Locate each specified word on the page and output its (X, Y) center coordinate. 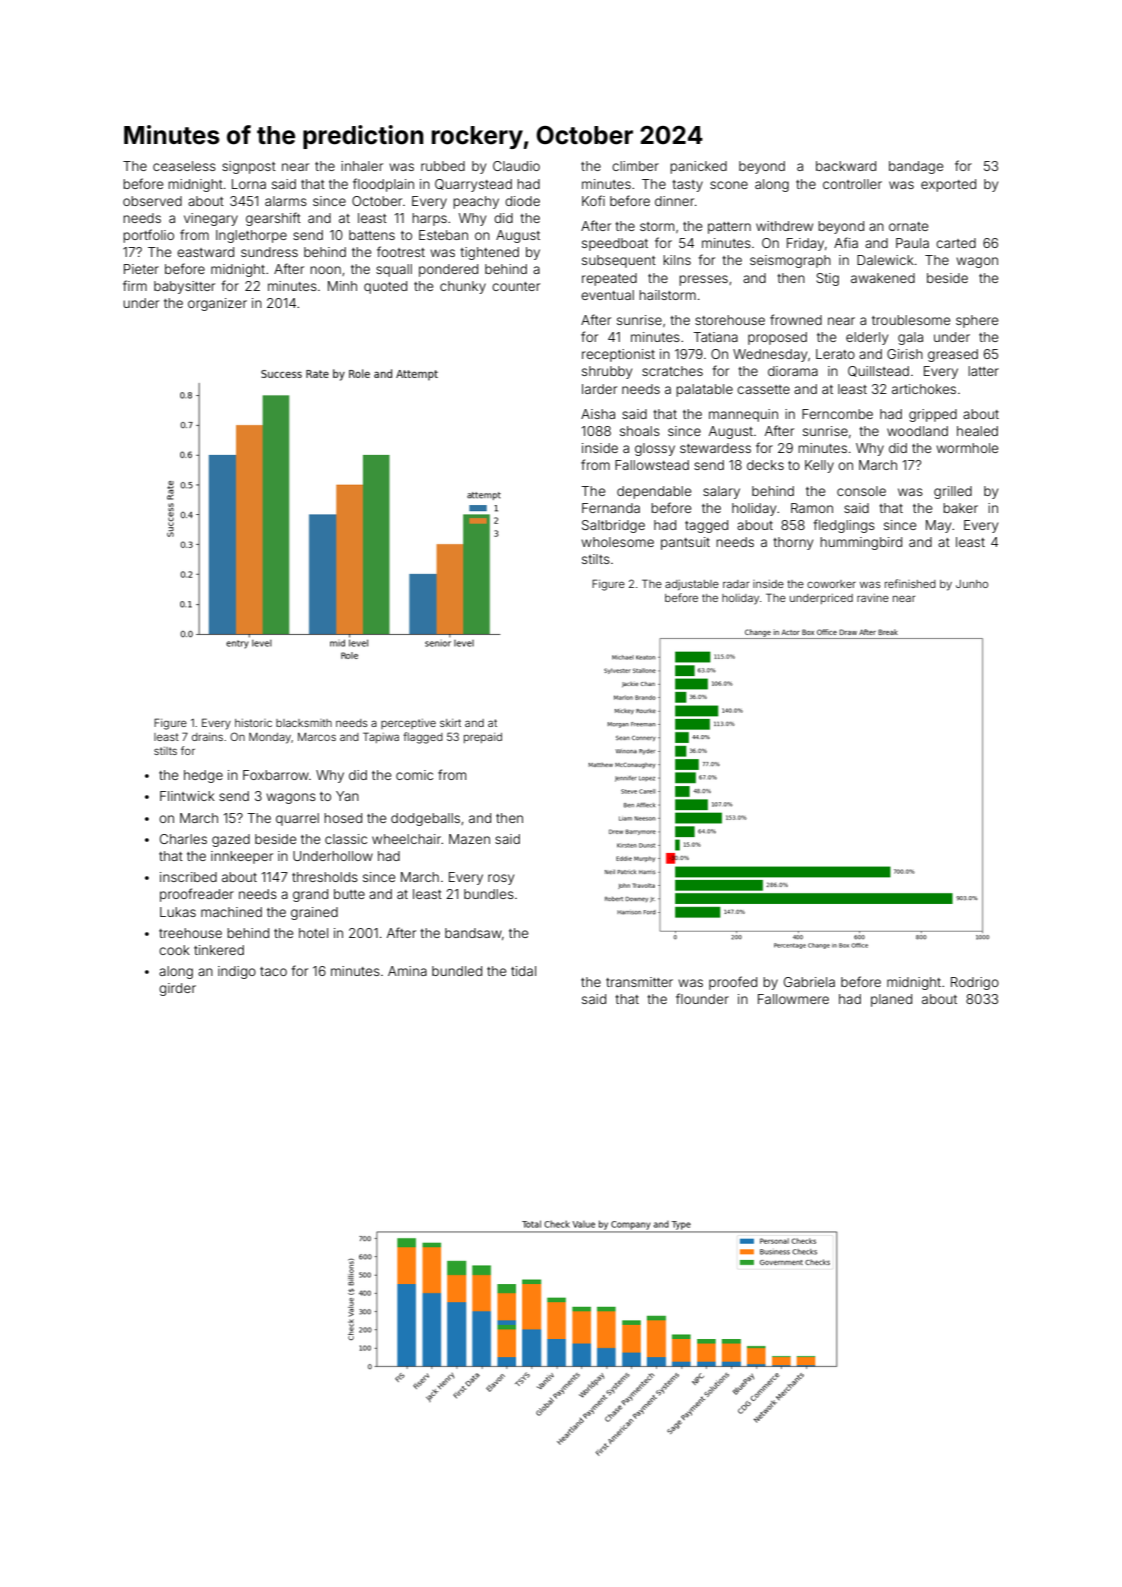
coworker (831, 584)
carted (956, 243)
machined (231, 912)
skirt (450, 723)
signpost (249, 167)
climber (635, 166)
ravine (873, 598)
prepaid (483, 738)
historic (253, 723)
